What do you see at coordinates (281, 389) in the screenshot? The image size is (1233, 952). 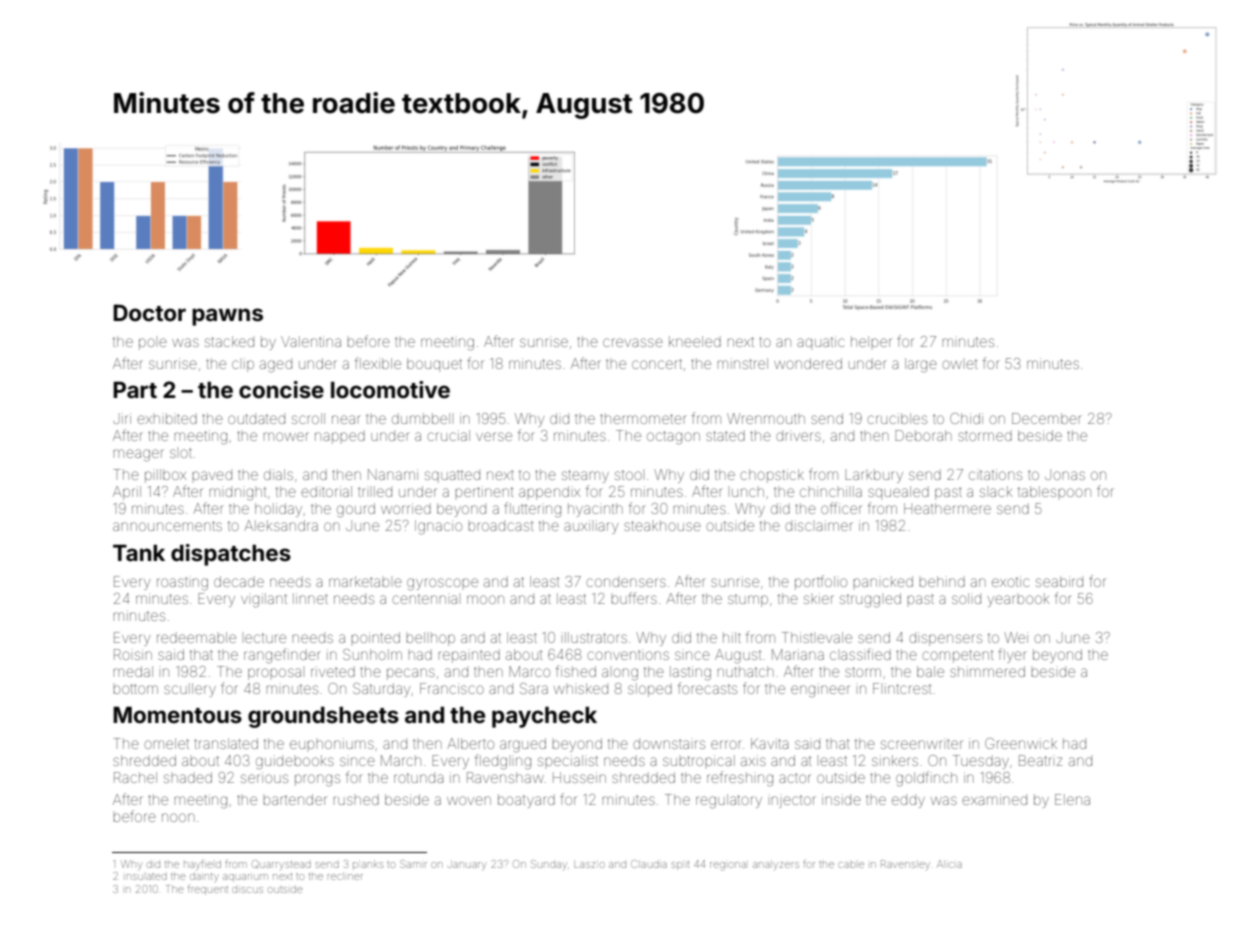 I see `concise` at bounding box center [281, 389].
